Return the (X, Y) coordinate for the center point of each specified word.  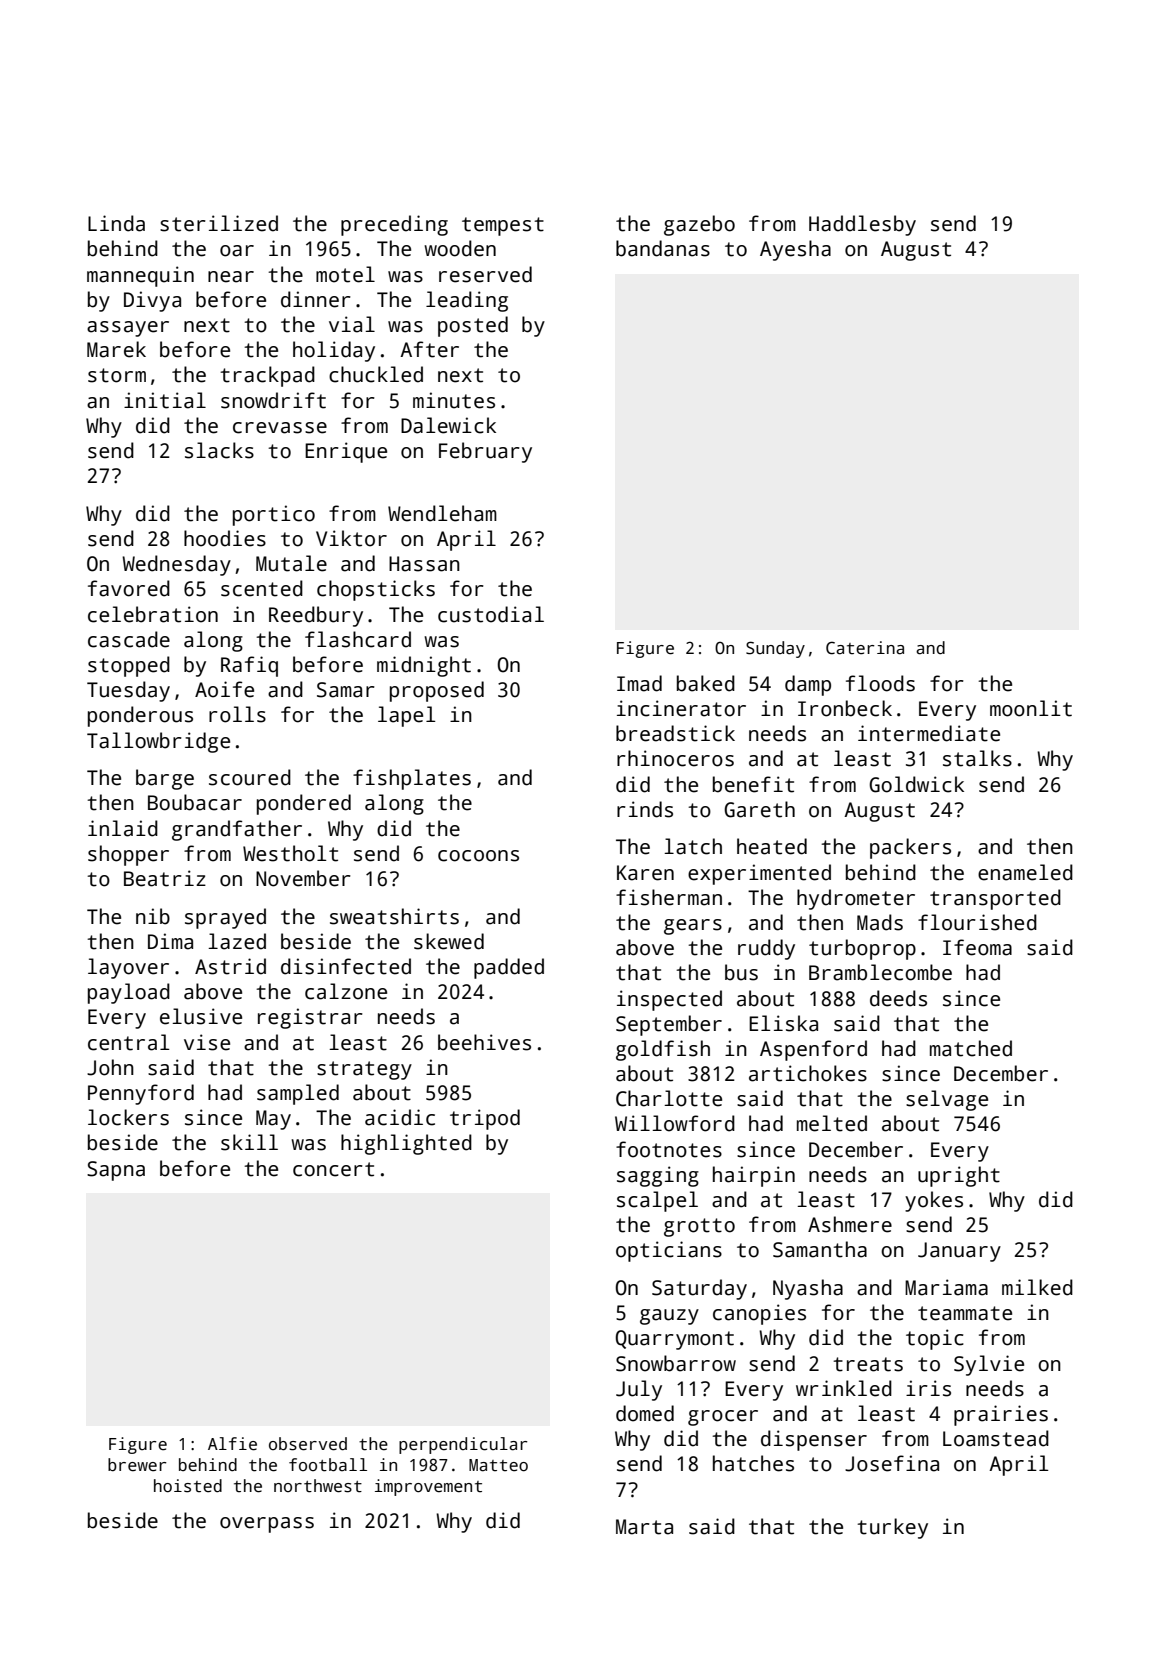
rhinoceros (675, 758)
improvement (428, 1487)
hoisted (188, 1486)
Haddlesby (862, 225)
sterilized (219, 223)
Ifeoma (977, 947)
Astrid (230, 966)
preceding (394, 225)
